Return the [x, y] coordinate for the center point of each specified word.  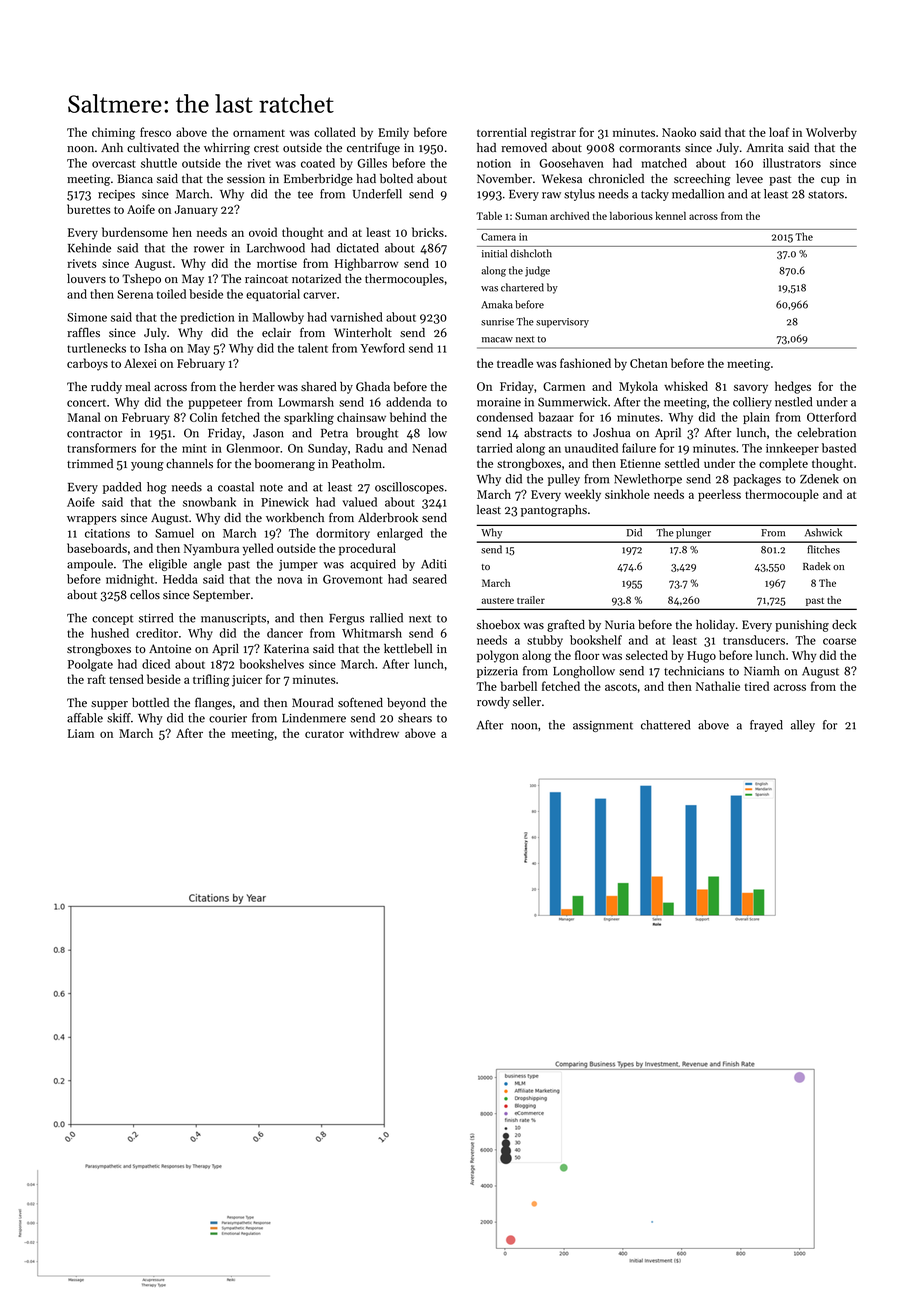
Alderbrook [388, 518]
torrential [502, 132]
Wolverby [831, 133]
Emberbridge [318, 180]
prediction [208, 318]
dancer [285, 633]
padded [122, 488]
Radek [817, 566]
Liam [81, 733]
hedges [793, 387]
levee [749, 179]
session [246, 178]
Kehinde [89, 248]
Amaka [497, 304]
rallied [386, 618]
